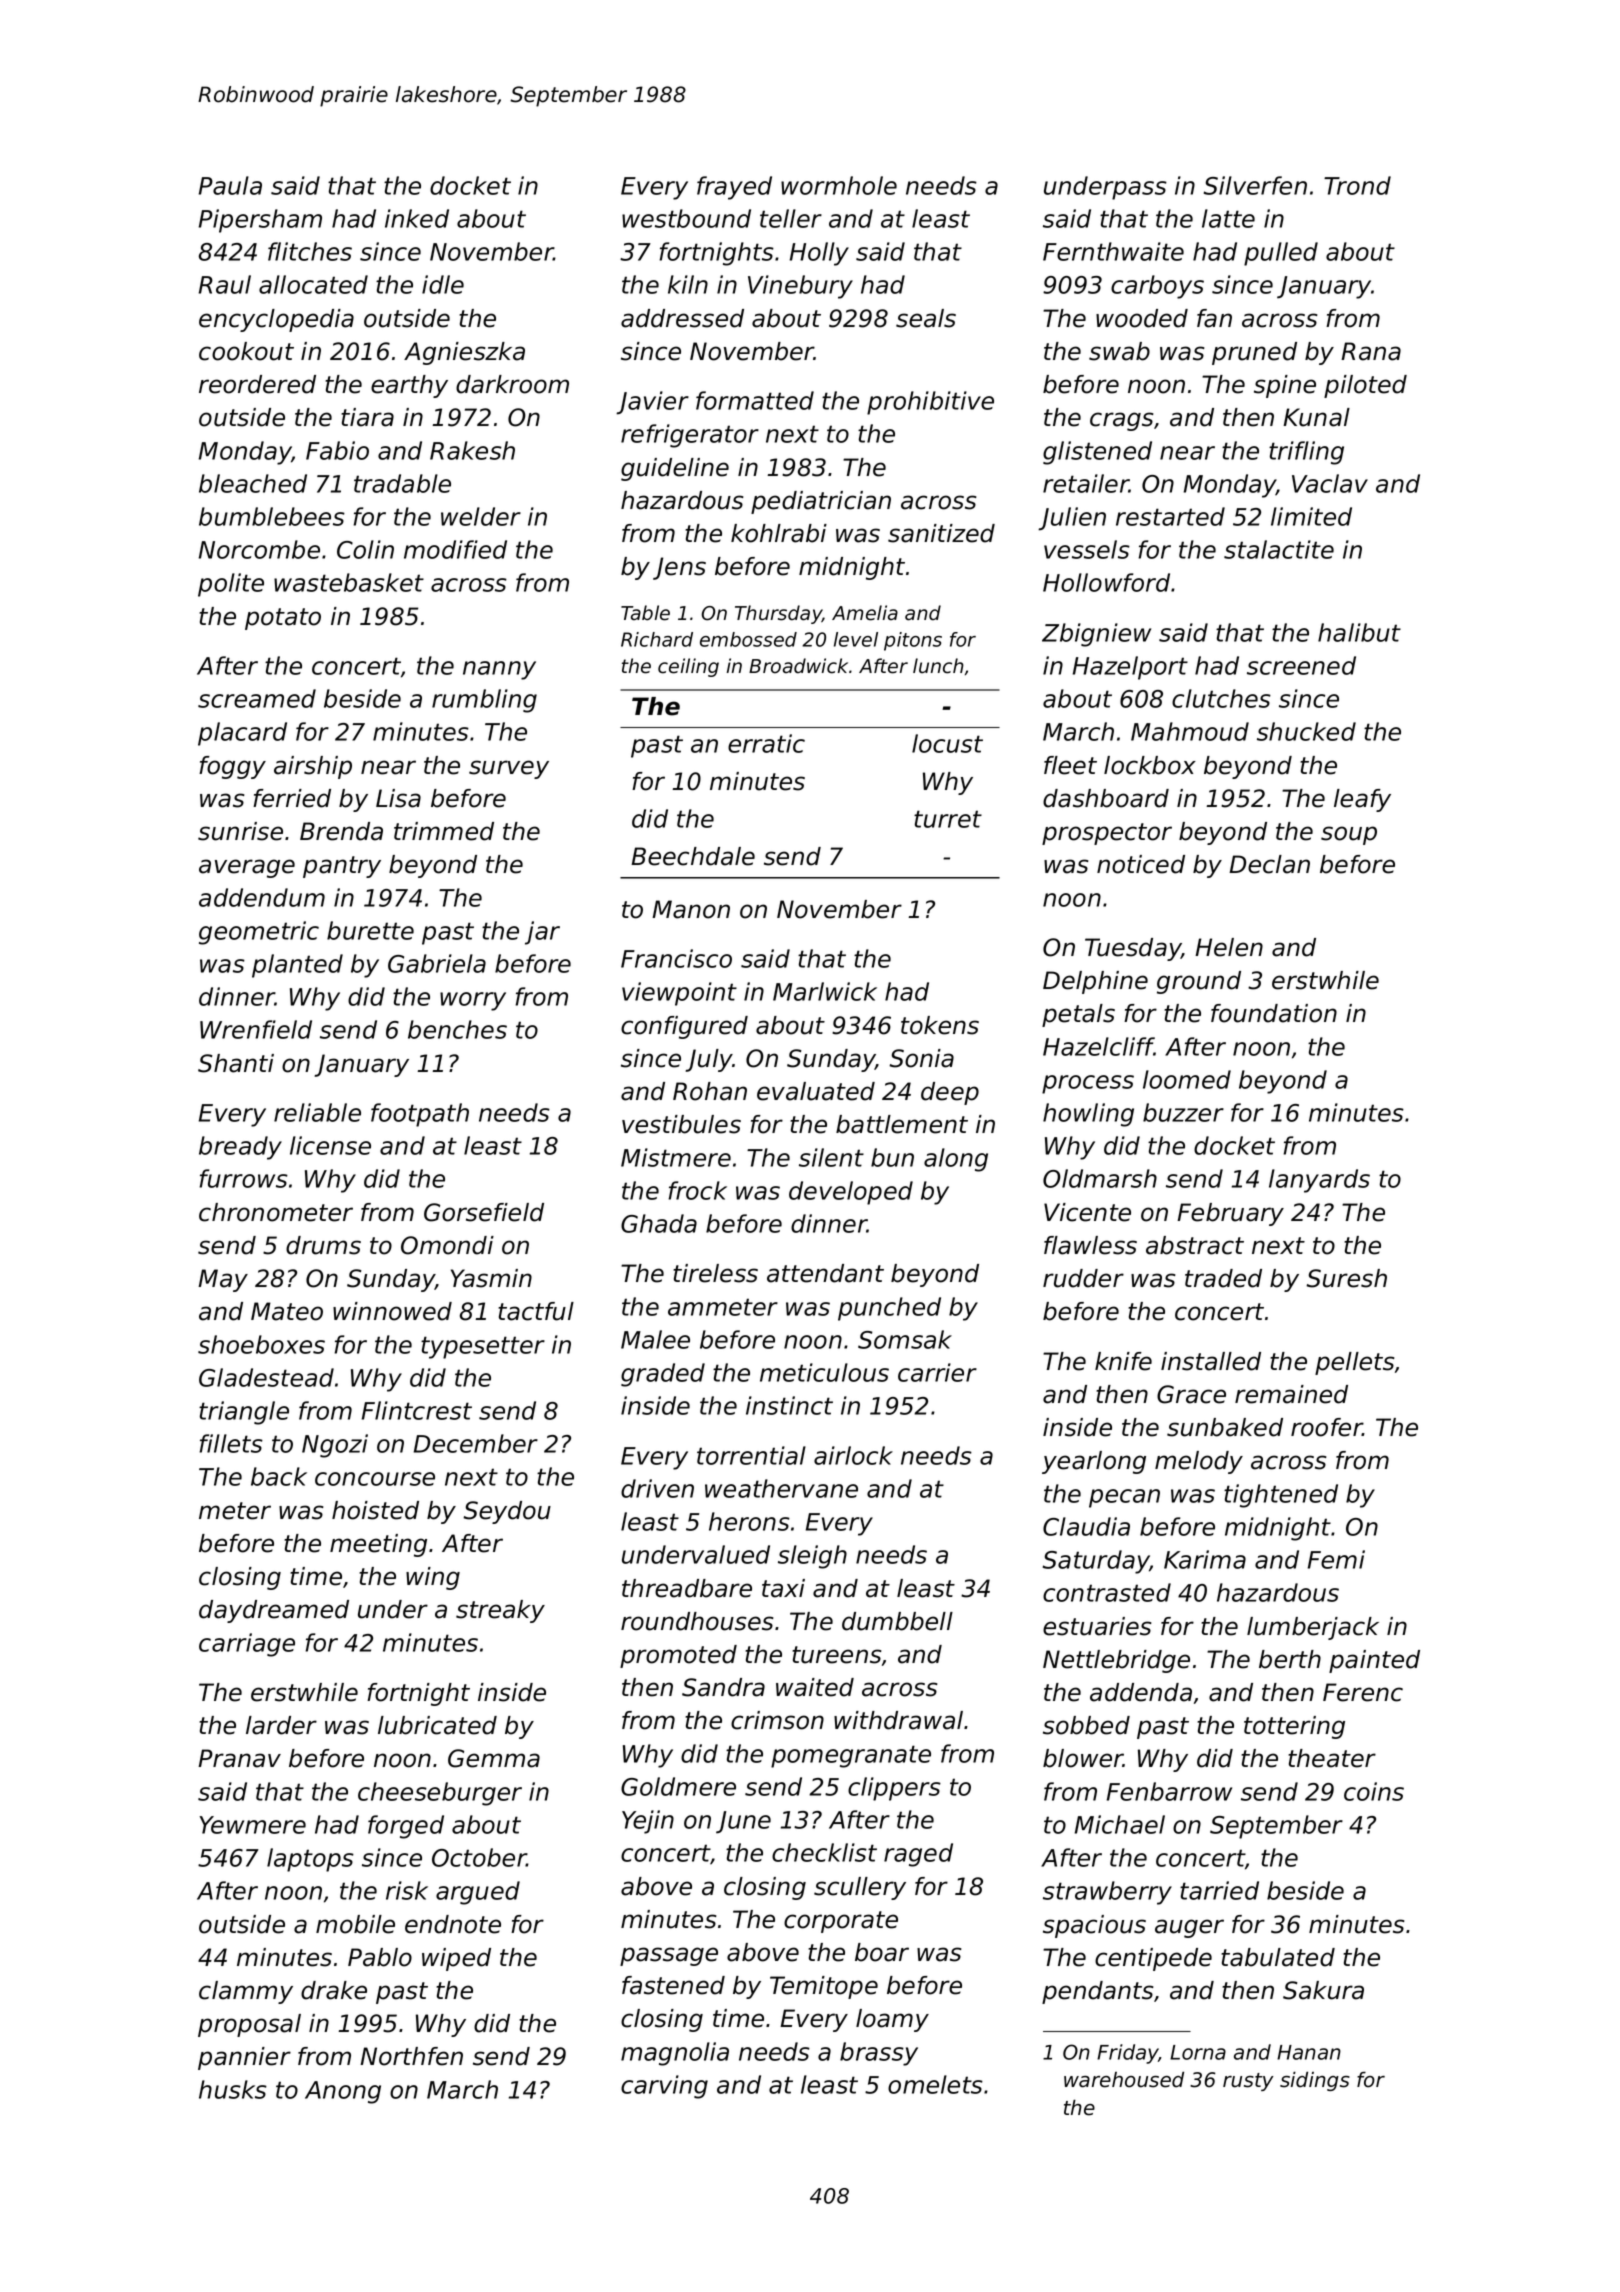 The height and width of the screenshot is (2292, 1620). Describe the element at coordinates (283, 619) in the screenshot. I see `potato` at that location.
